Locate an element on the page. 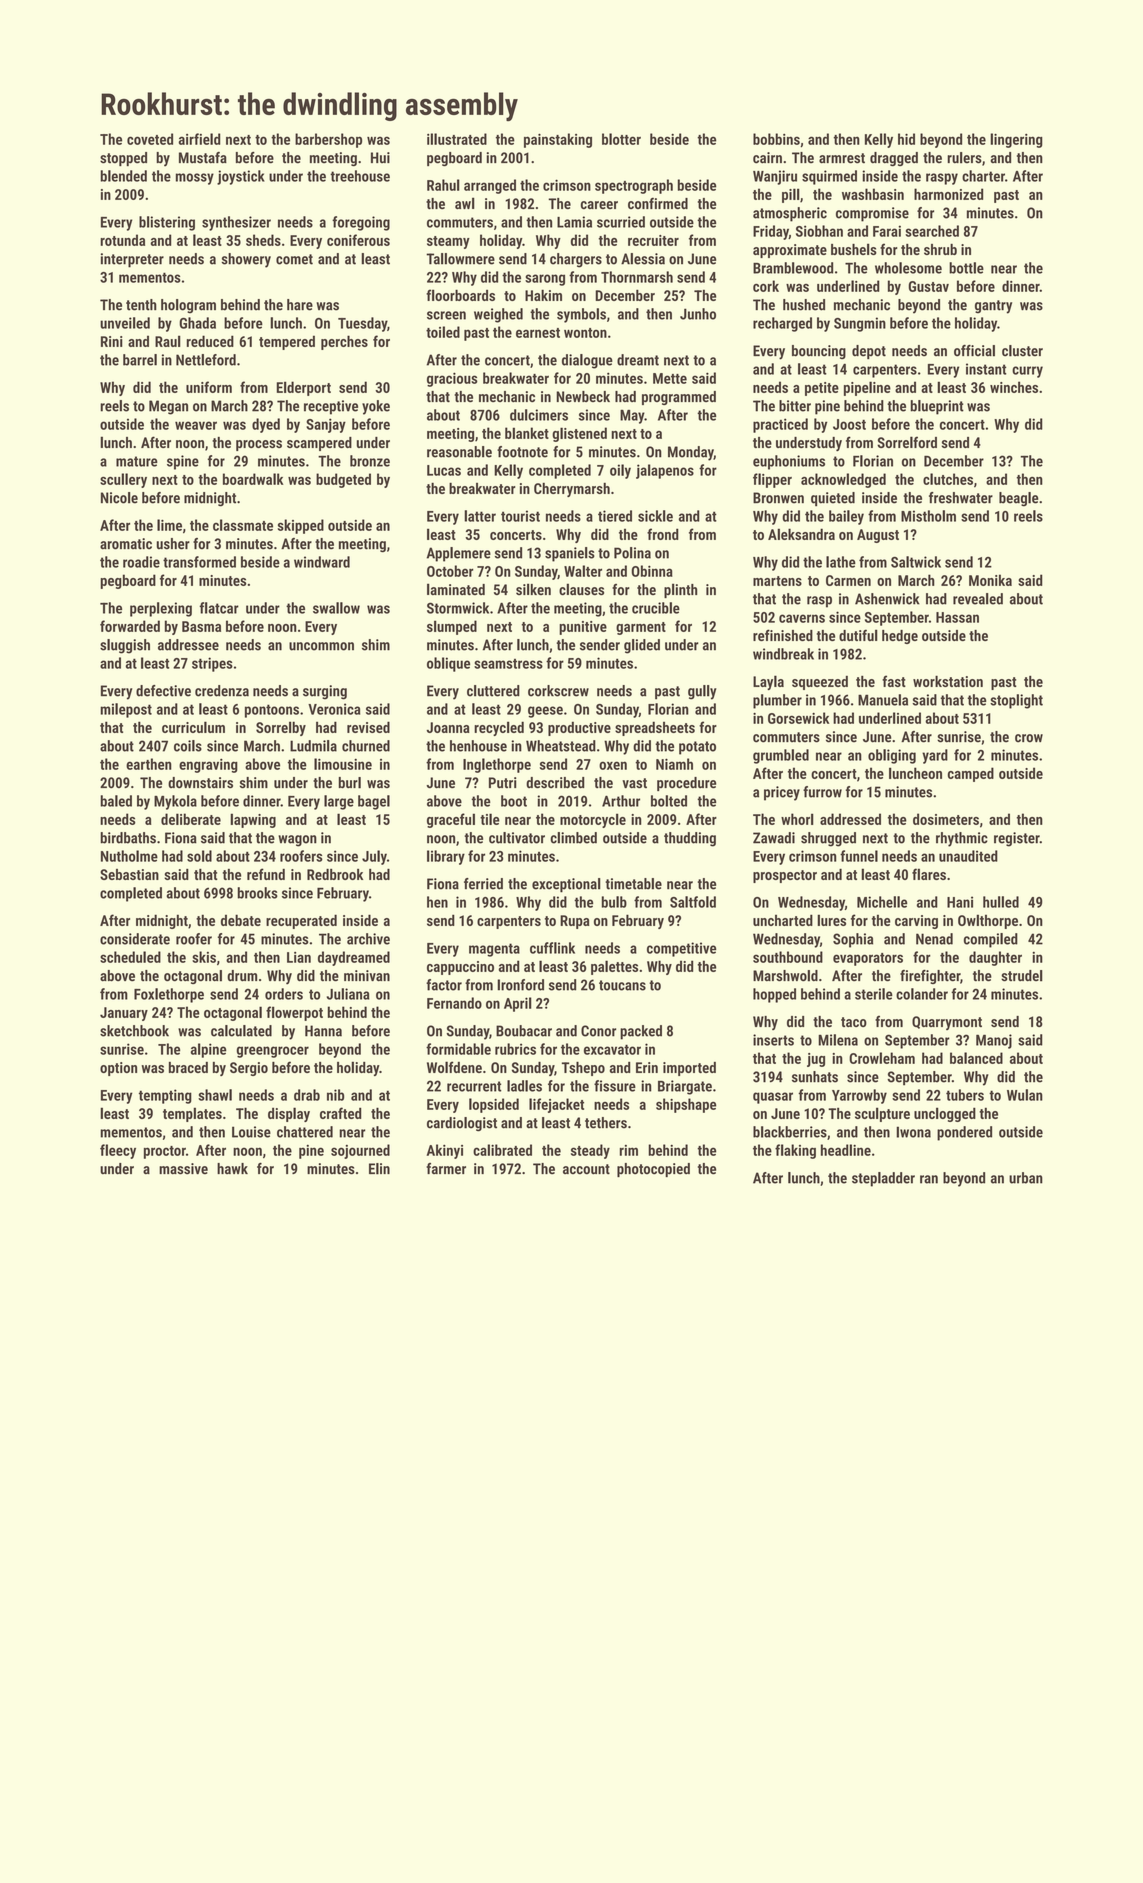  dutiful is located at coordinates (858, 635).
